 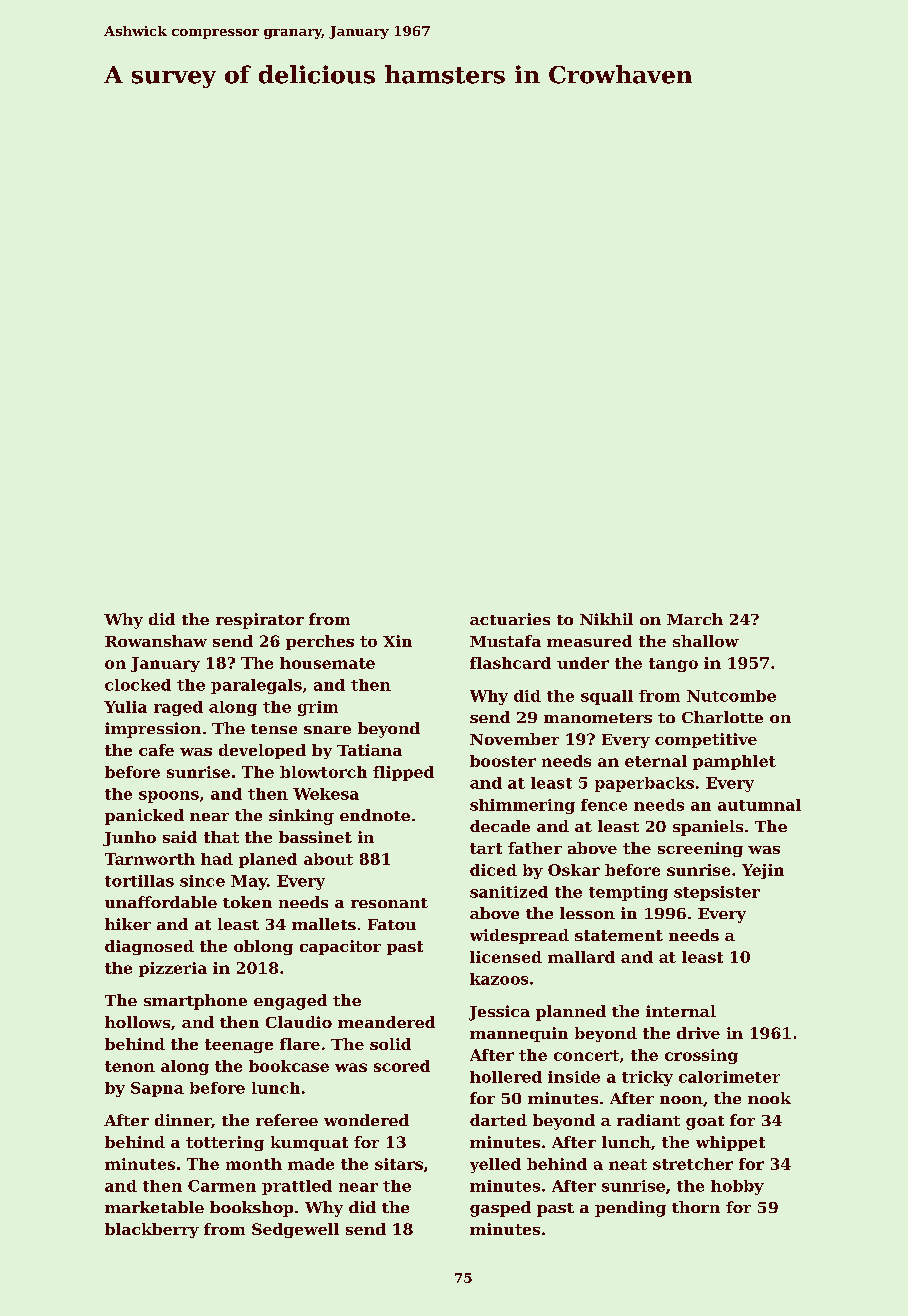 I want to click on Sedgewell, so click(x=295, y=1230).
